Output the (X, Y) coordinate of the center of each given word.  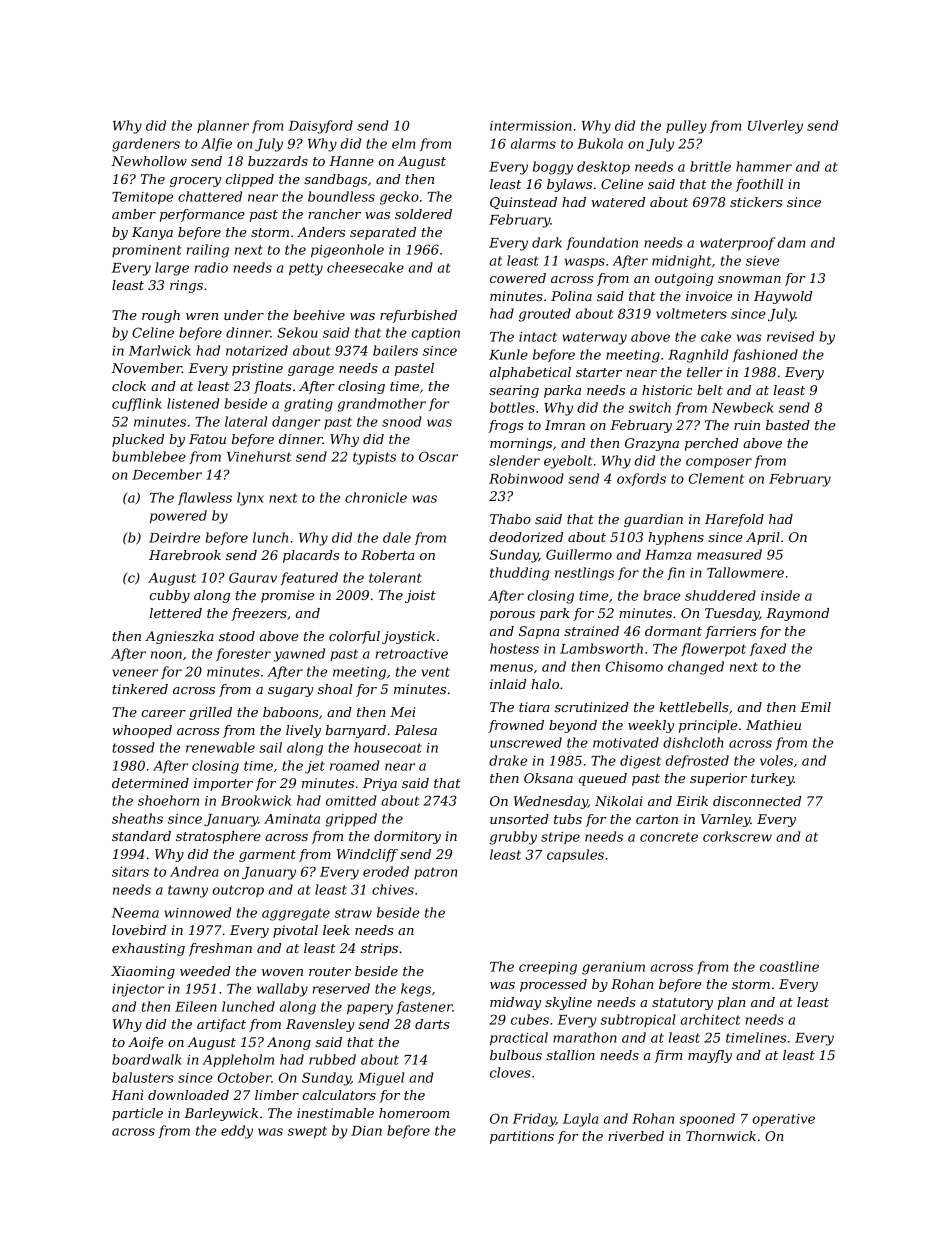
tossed (133, 747)
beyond (573, 726)
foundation (602, 243)
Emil (815, 707)
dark (547, 242)
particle (137, 1114)
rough (161, 316)
